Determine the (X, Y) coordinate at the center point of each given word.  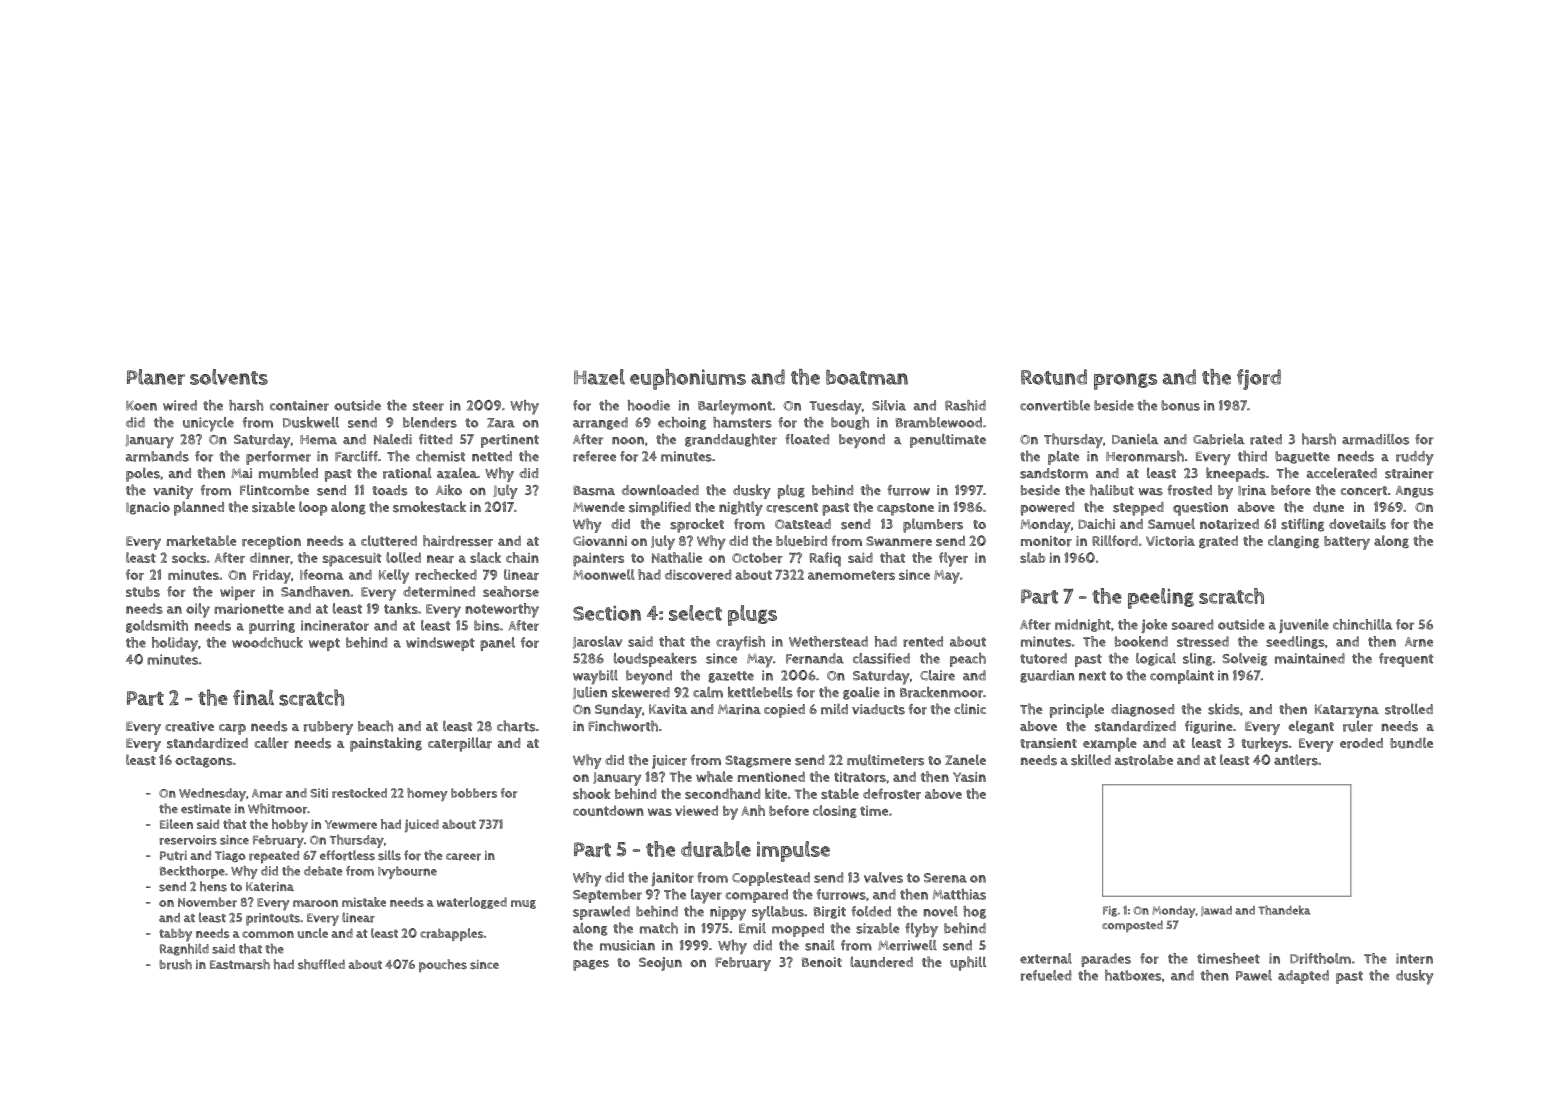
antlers (1296, 760)
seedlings (1295, 642)
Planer (156, 377)
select (695, 613)
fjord (1259, 379)
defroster (892, 794)
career (463, 857)
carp (232, 729)
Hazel (599, 377)
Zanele (965, 759)
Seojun (660, 964)
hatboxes (1133, 975)
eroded (1361, 743)
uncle (312, 933)
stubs (143, 591)
